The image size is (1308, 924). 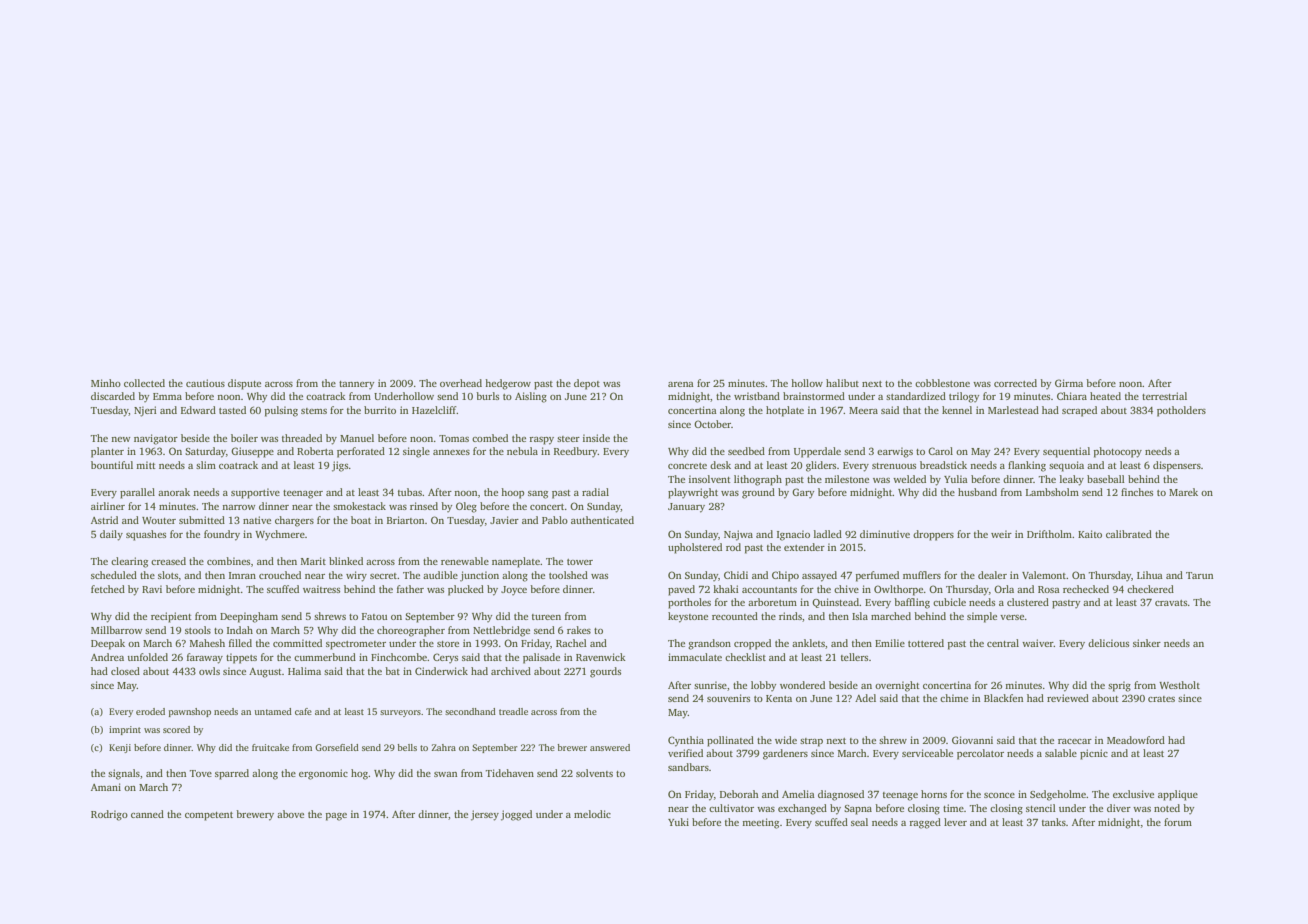 What do you see at coordinates (1079, 411) in the screenshot?
I see `scraped` at bounding box center [1079, 411].
